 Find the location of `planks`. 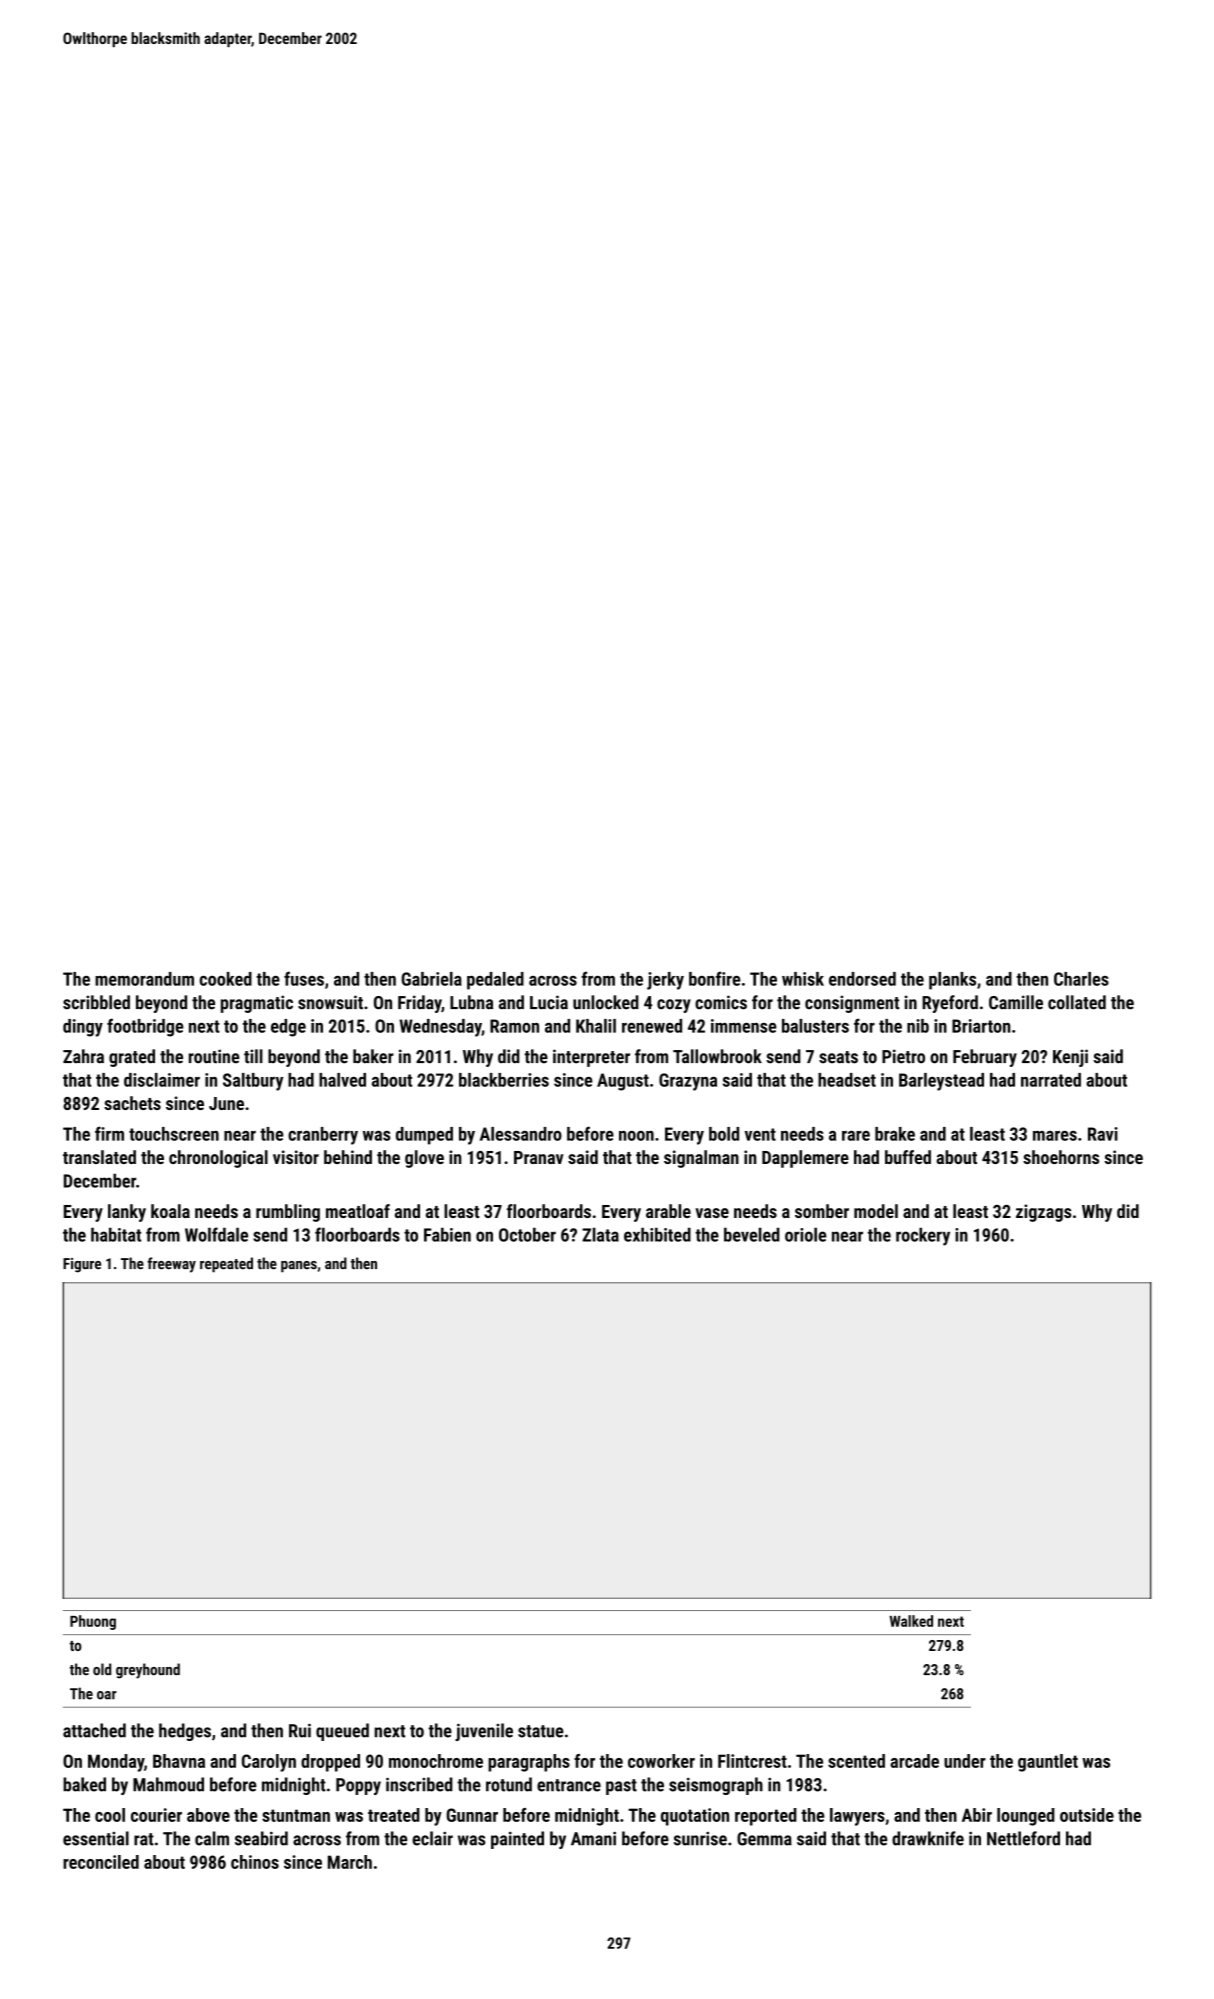

planks is located at coordinates (952, 981).
